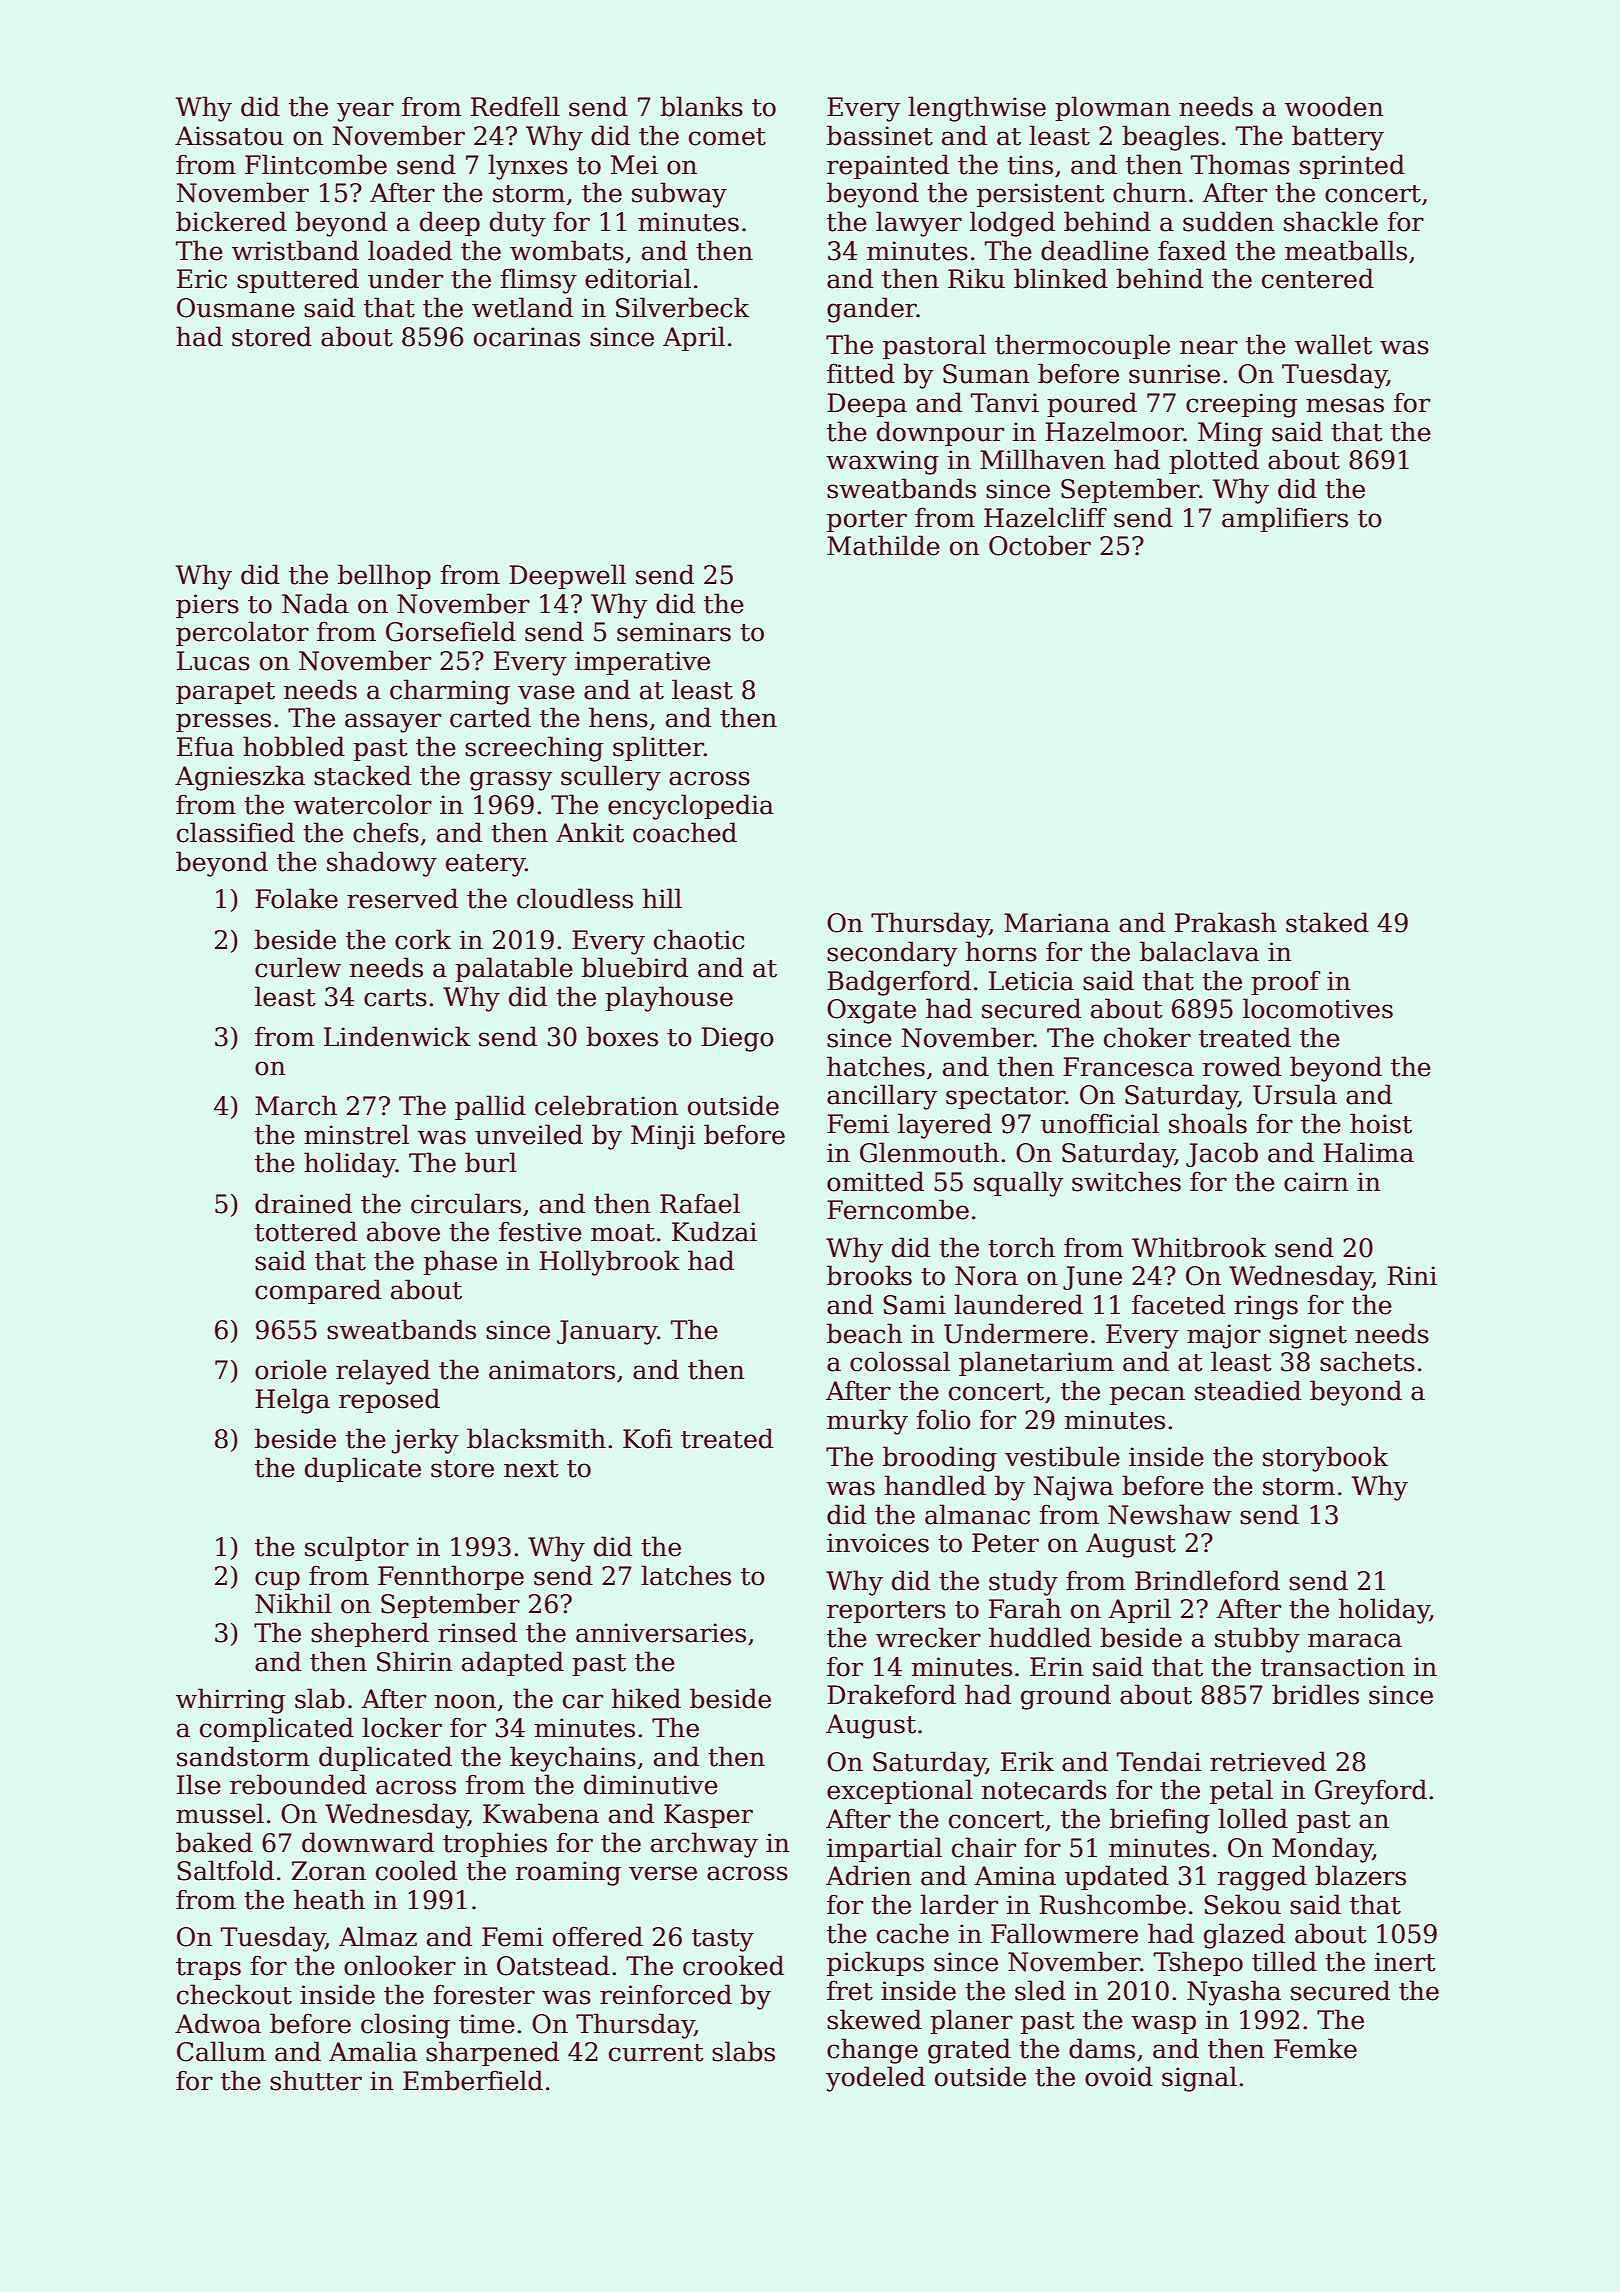  What do you see at coordinates (1285, 519) in the screenshot?
I see `amplifiers` at bounding box center [1285, 519].
